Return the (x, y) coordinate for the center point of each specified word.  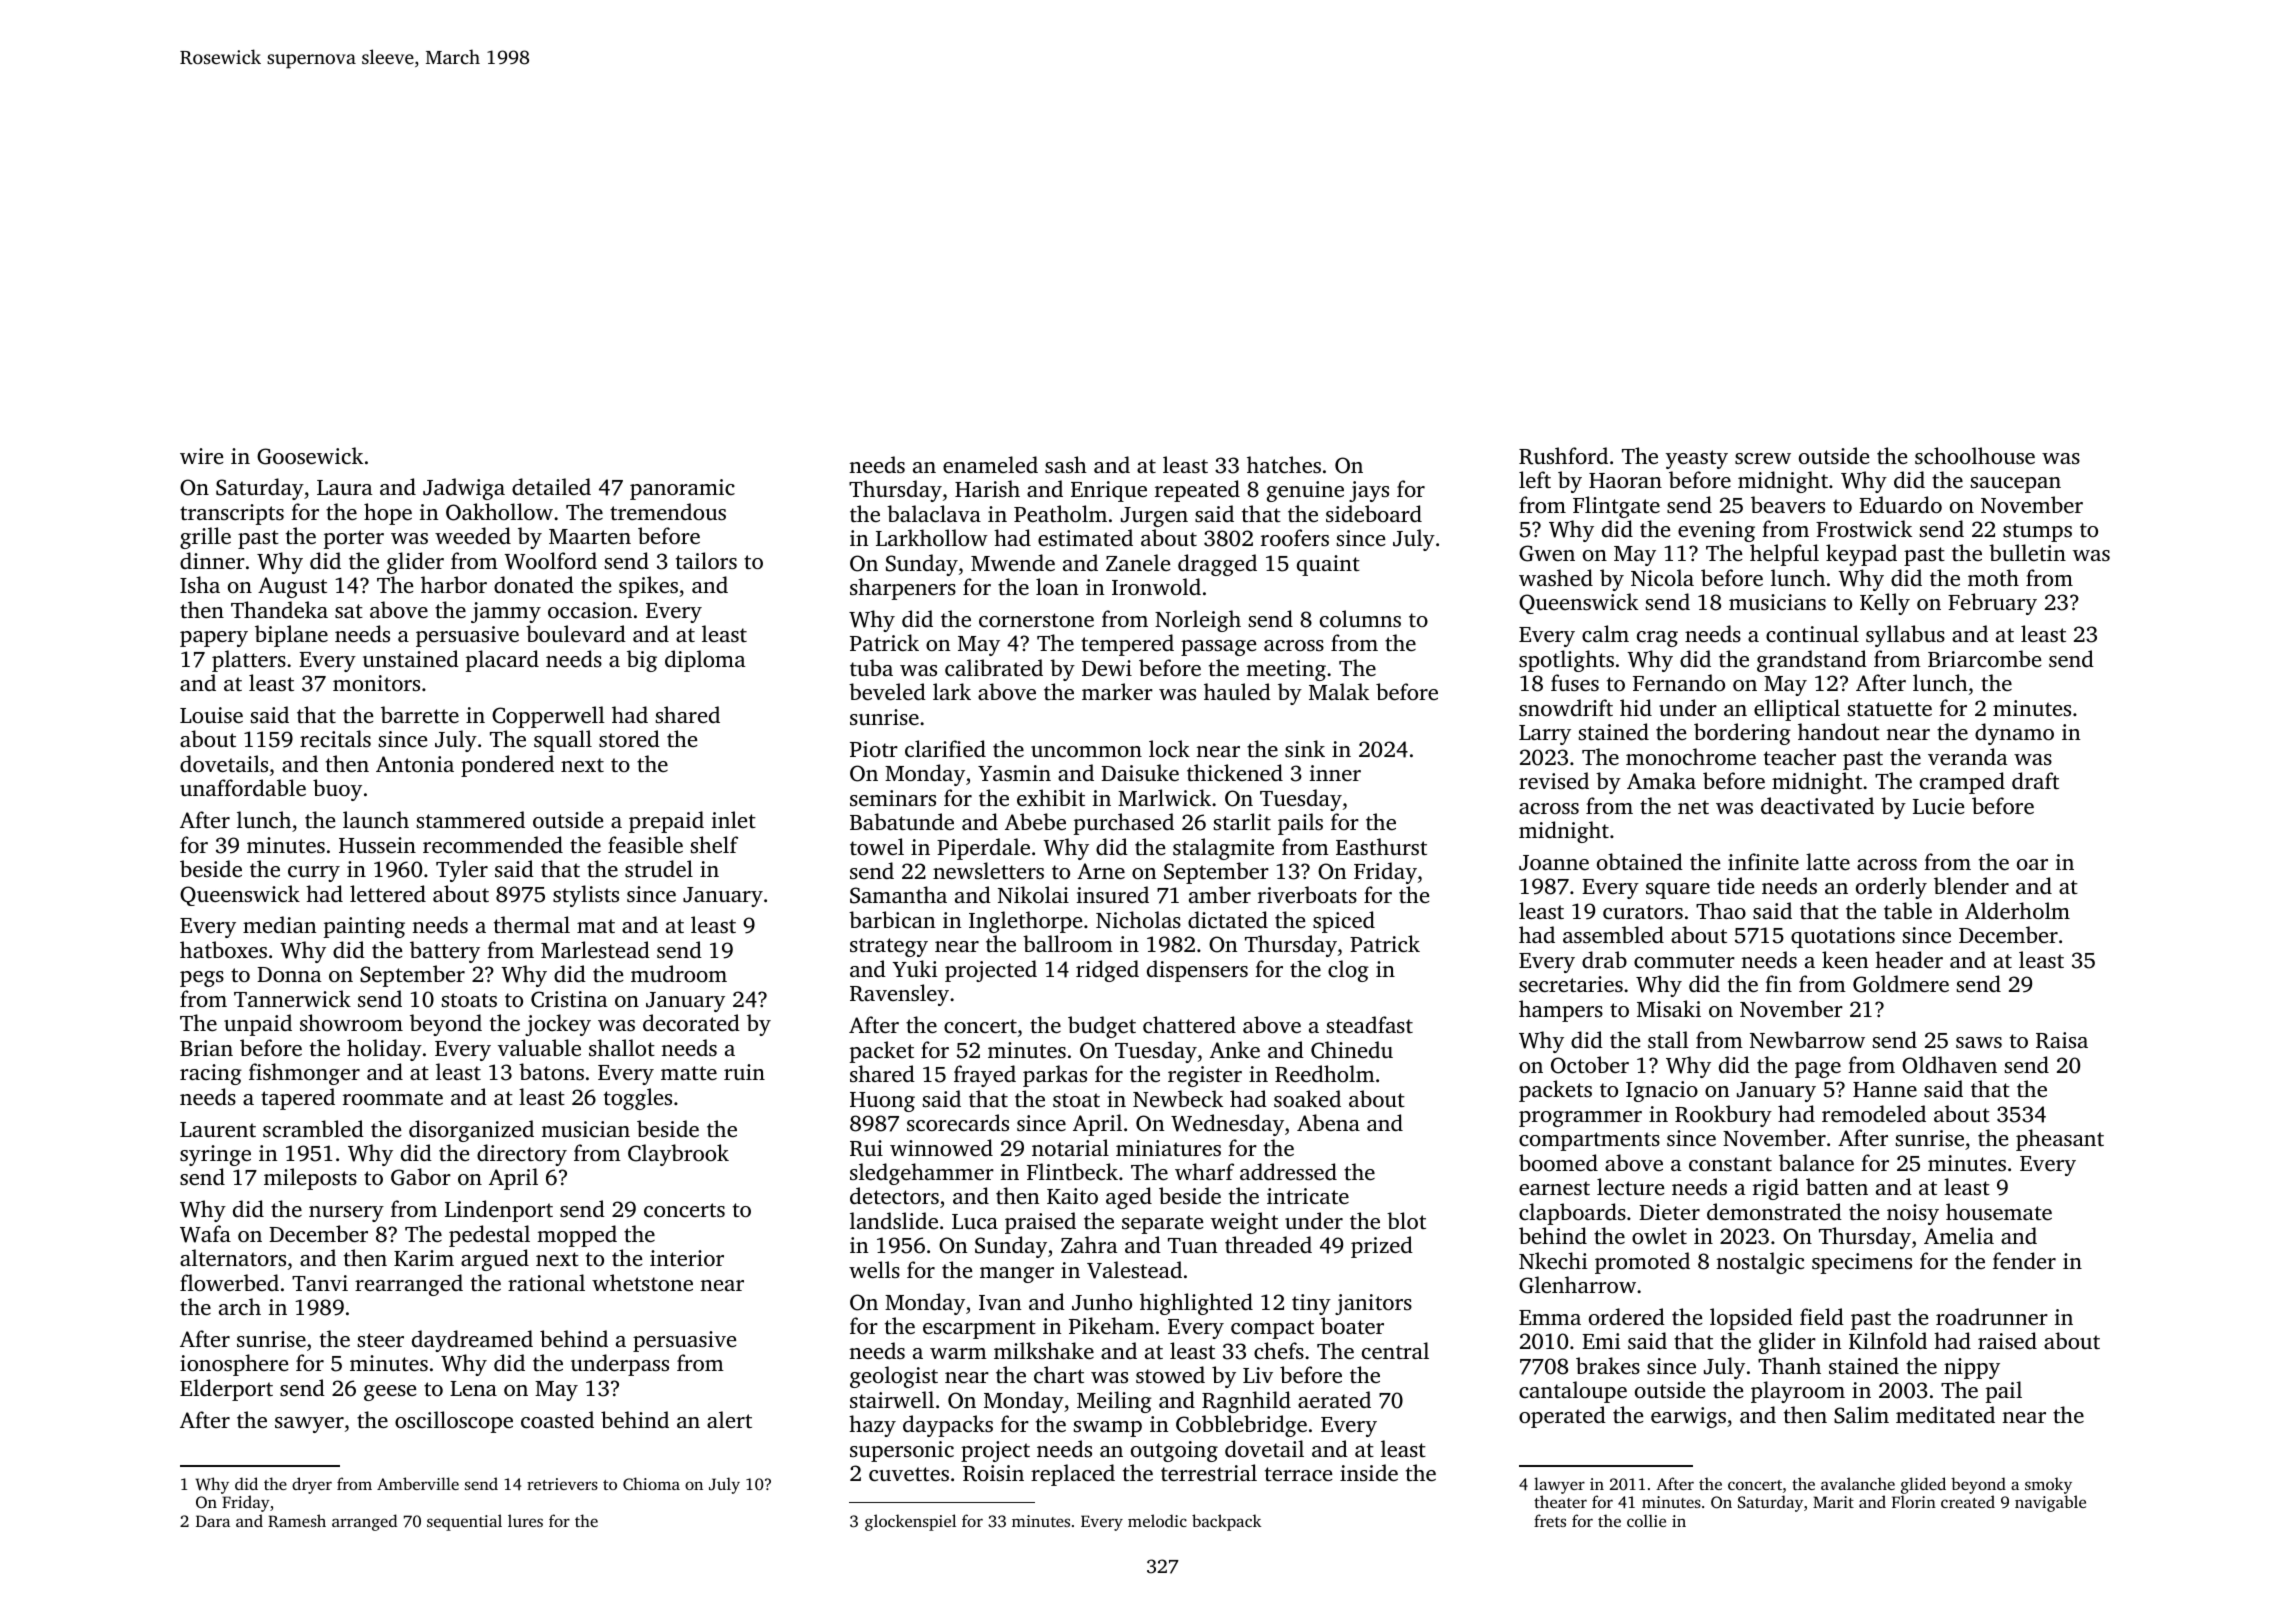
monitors (376, 683)
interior (687, 1258)
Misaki (1669, 1008)
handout (1839, 731)
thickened (1235, 772)
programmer (1580, 1119)
